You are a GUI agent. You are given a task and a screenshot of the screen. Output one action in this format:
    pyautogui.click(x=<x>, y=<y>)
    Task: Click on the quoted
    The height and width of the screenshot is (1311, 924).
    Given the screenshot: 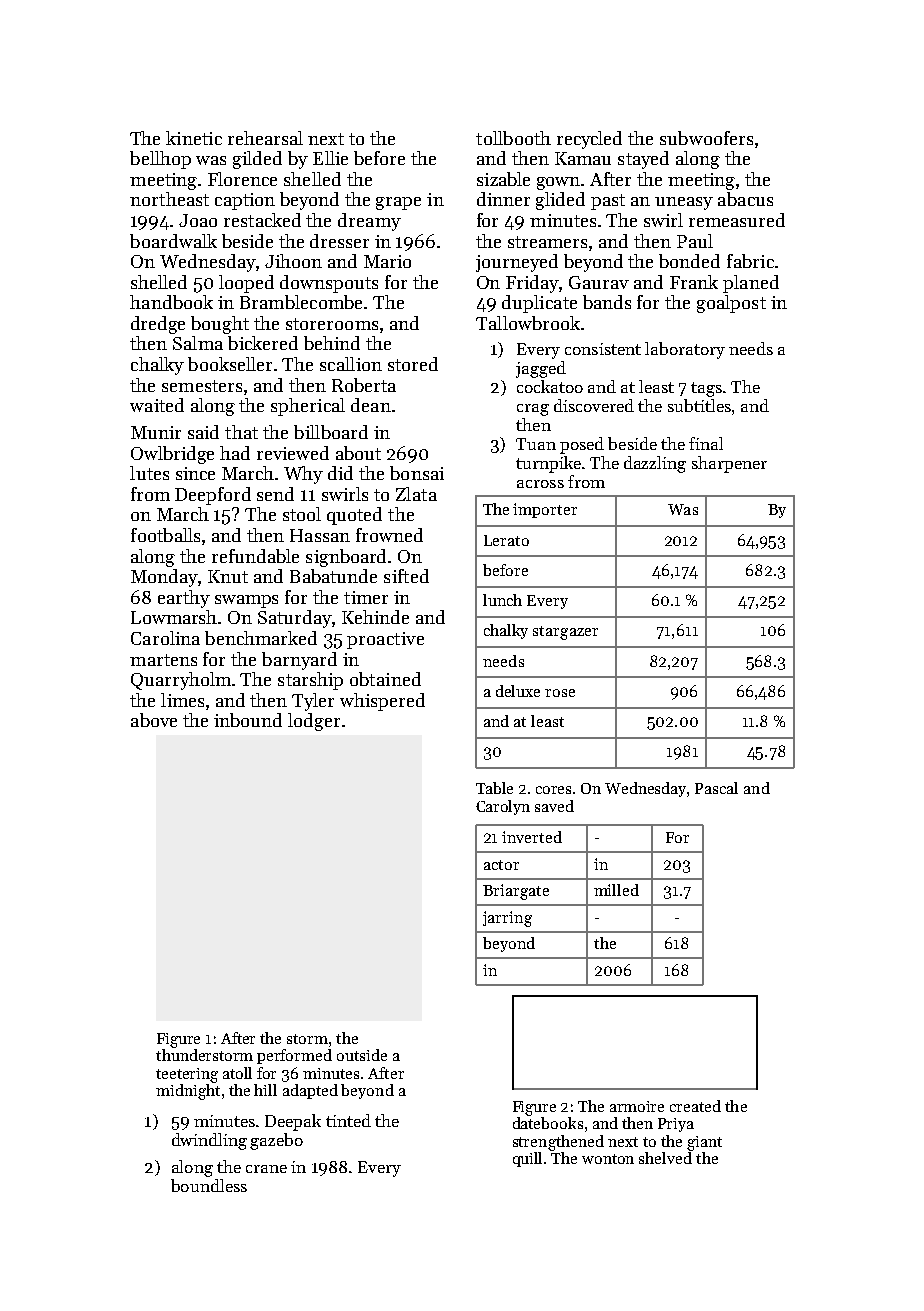 What is the action you would take?
    pyautogui.click(x=354, y=516)
